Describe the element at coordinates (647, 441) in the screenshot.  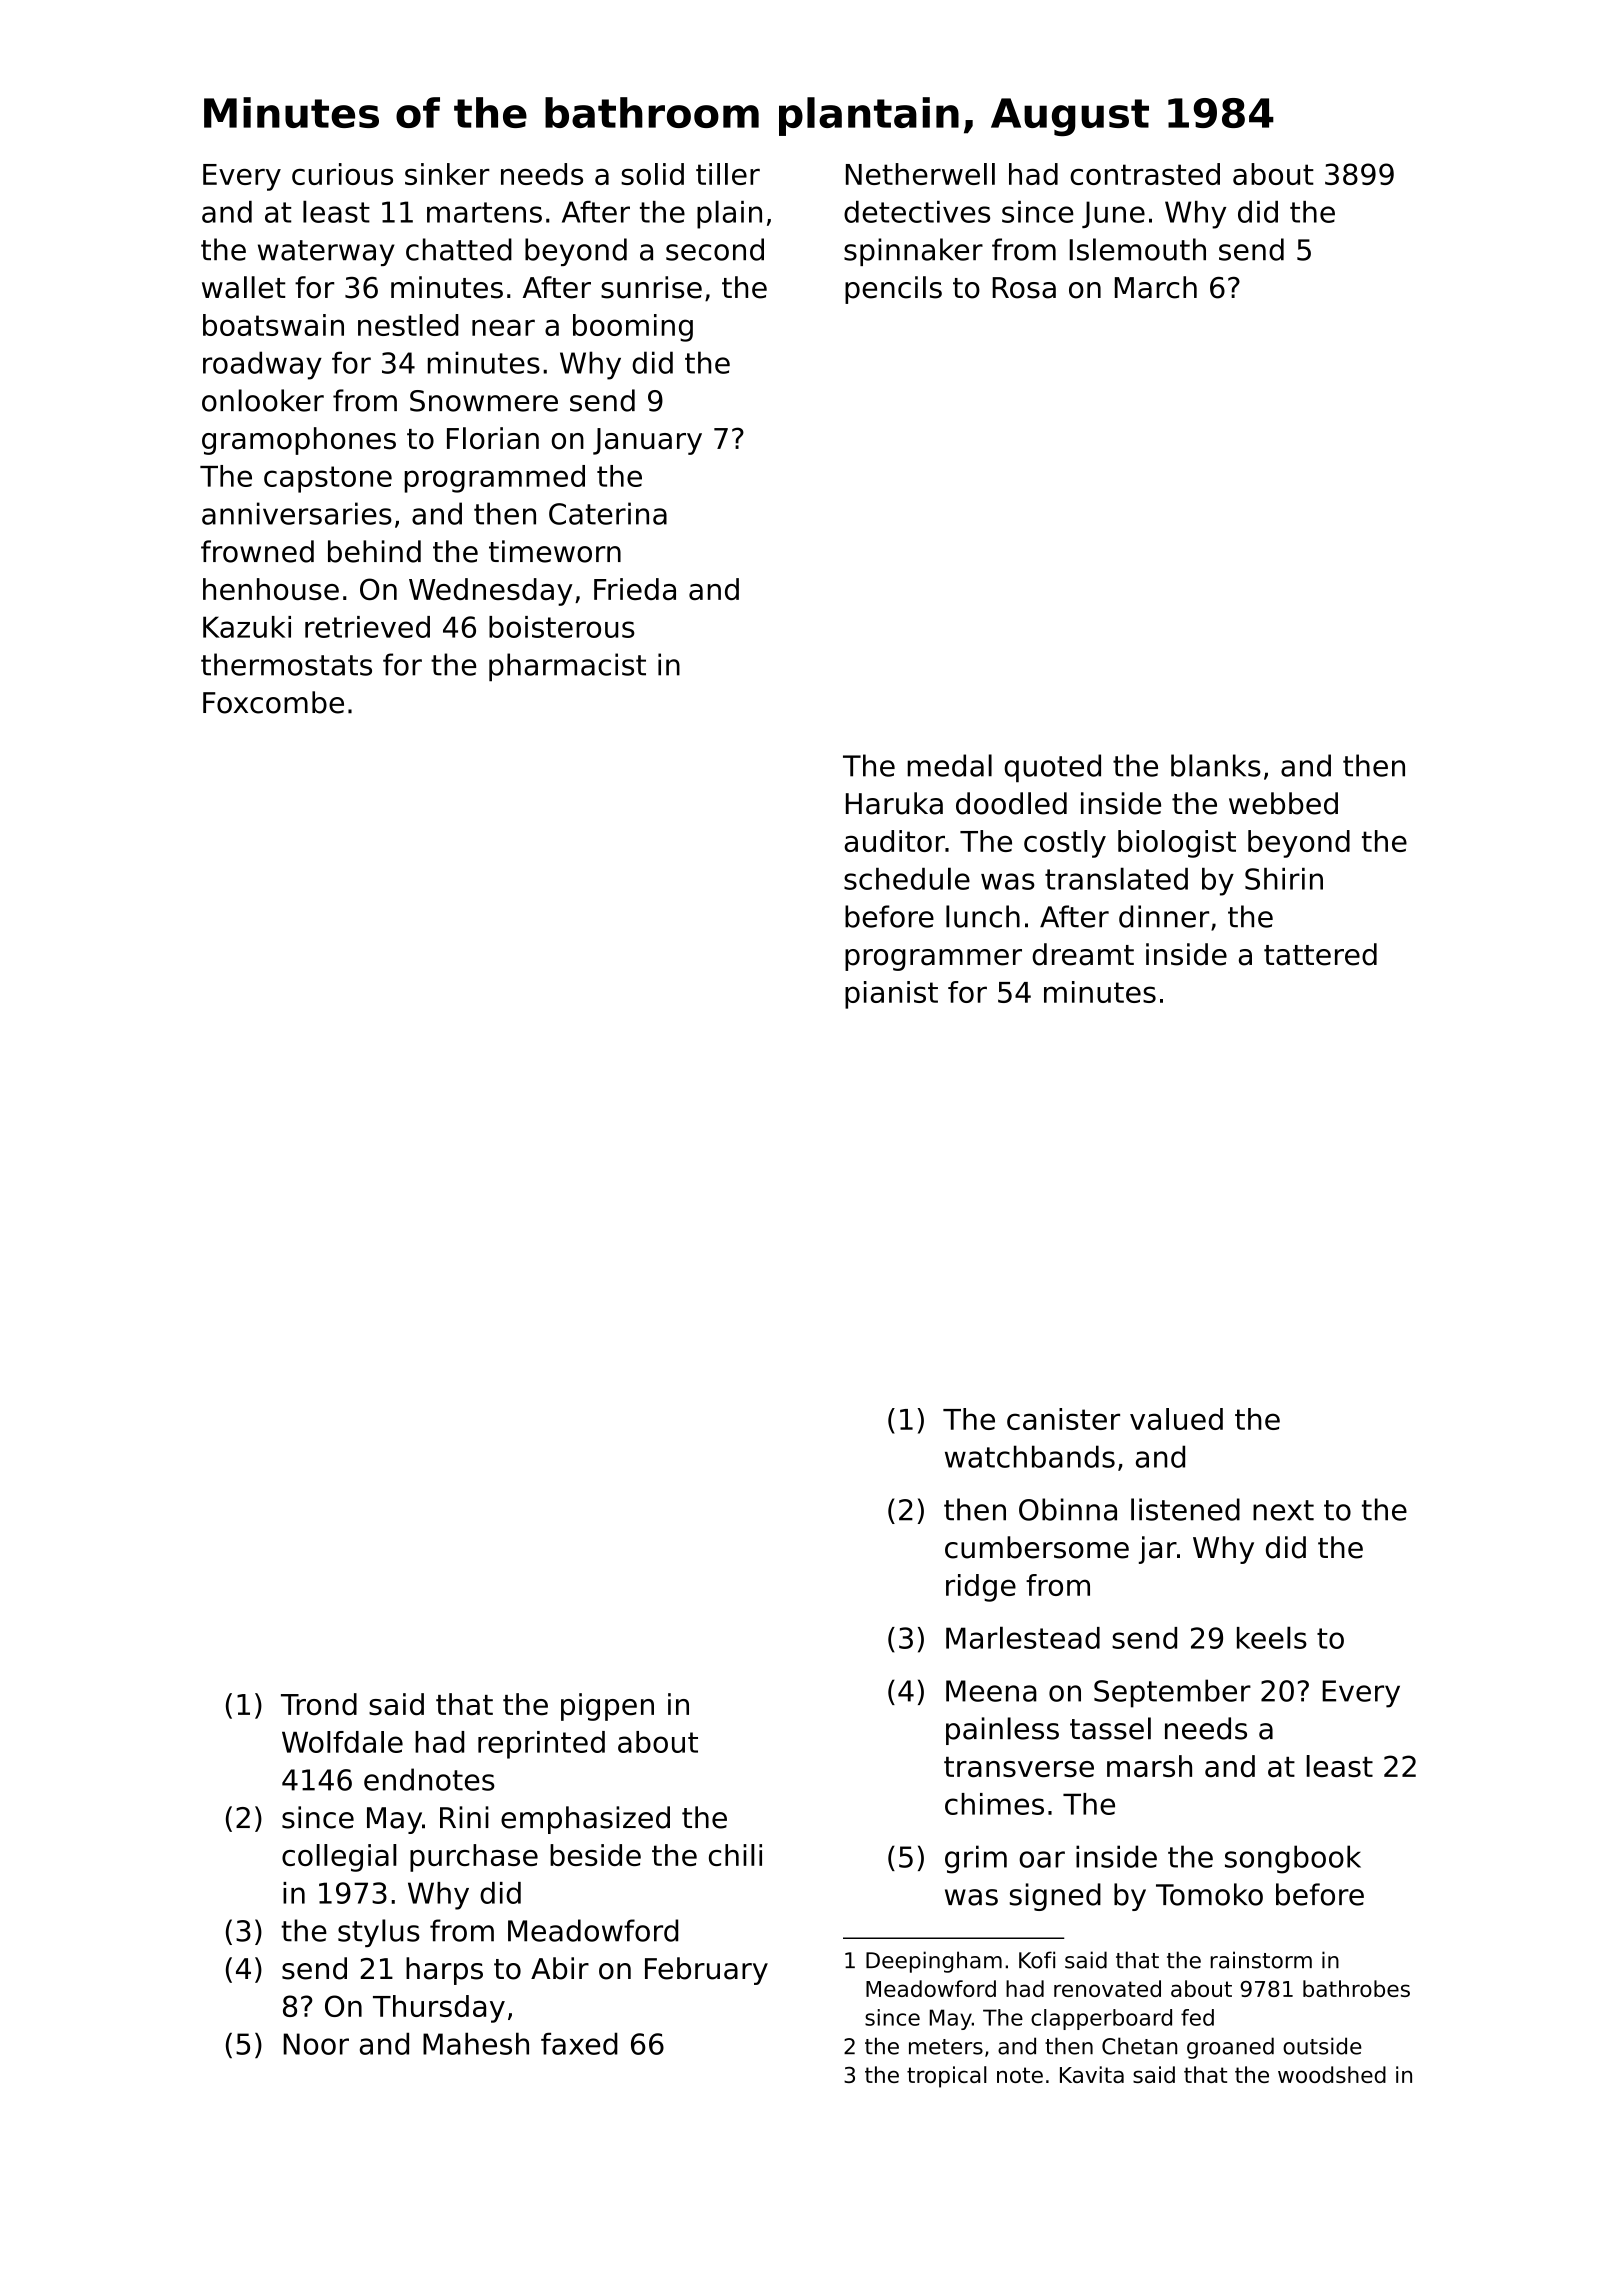
I see `January` at that location.
